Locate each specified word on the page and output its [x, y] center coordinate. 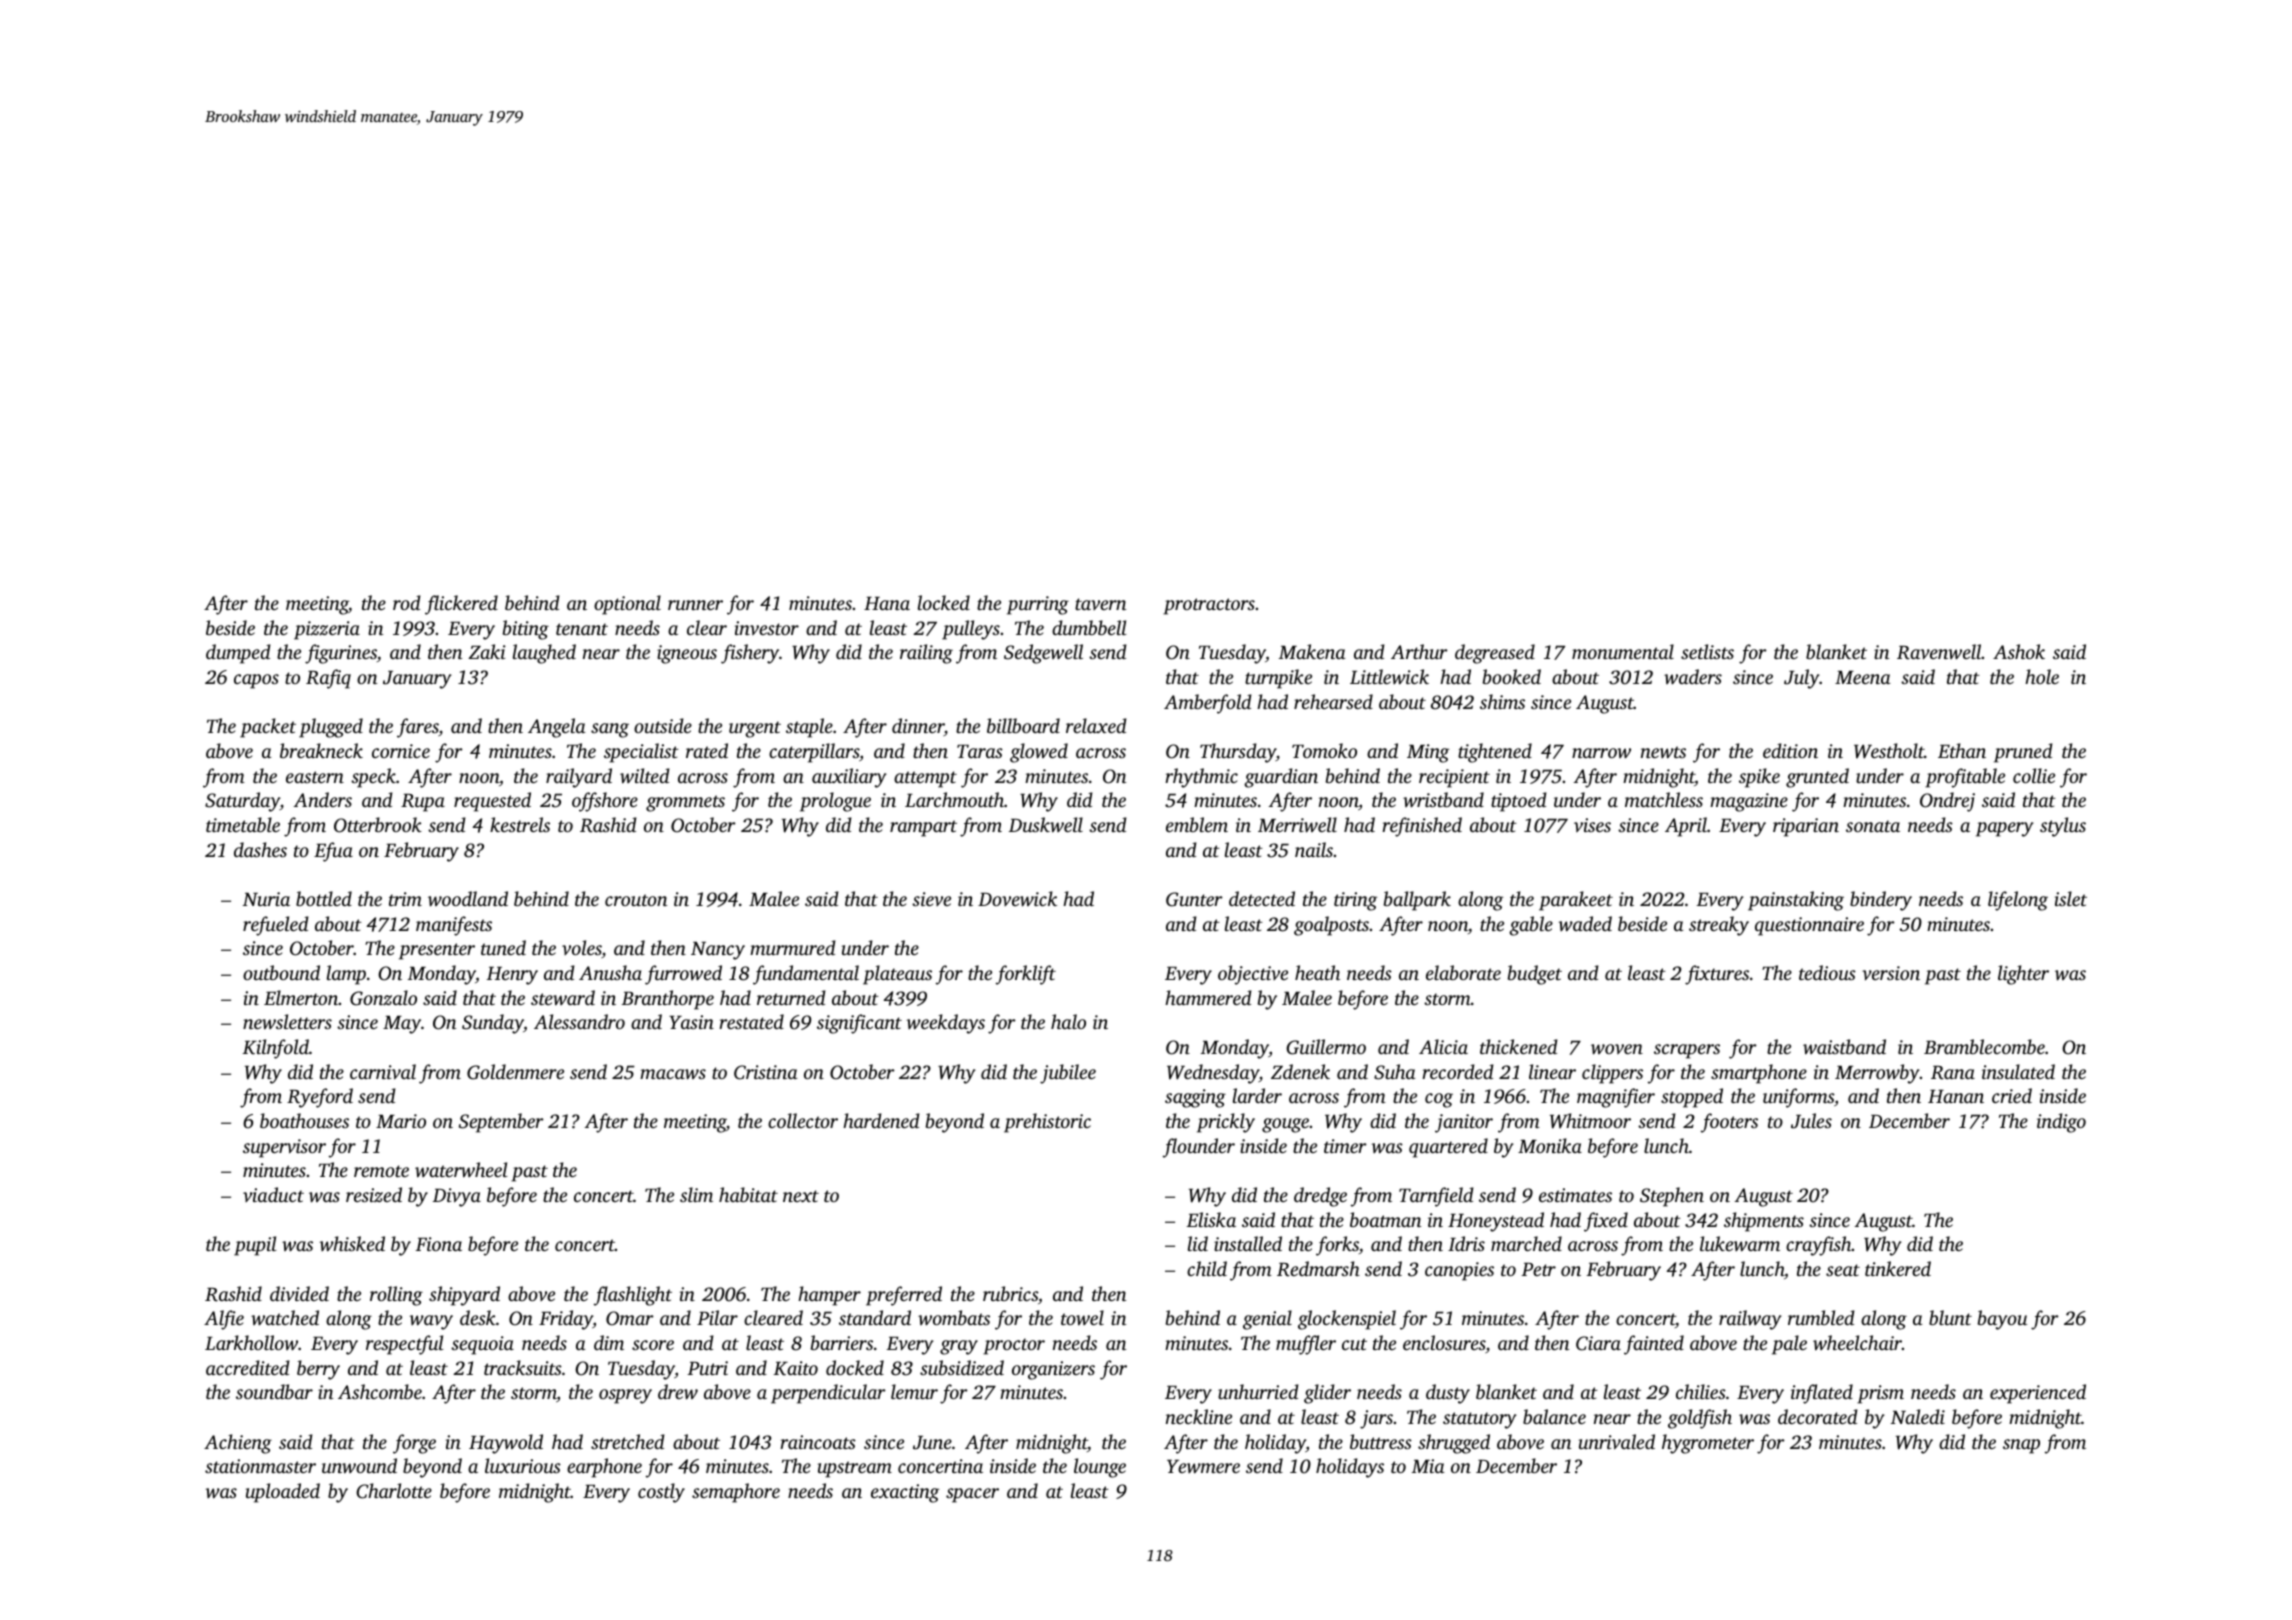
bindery [1881, 901]
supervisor [284, 1148]
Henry [512, 976]
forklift [1026, 975]
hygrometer [1708, 1444]
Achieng [238, 1444]
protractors [1209, 606]
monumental [1623, 651]
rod [407, 602]
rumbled [1821, 1317]
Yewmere [1203, 1467]
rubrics [1010, 1293]
